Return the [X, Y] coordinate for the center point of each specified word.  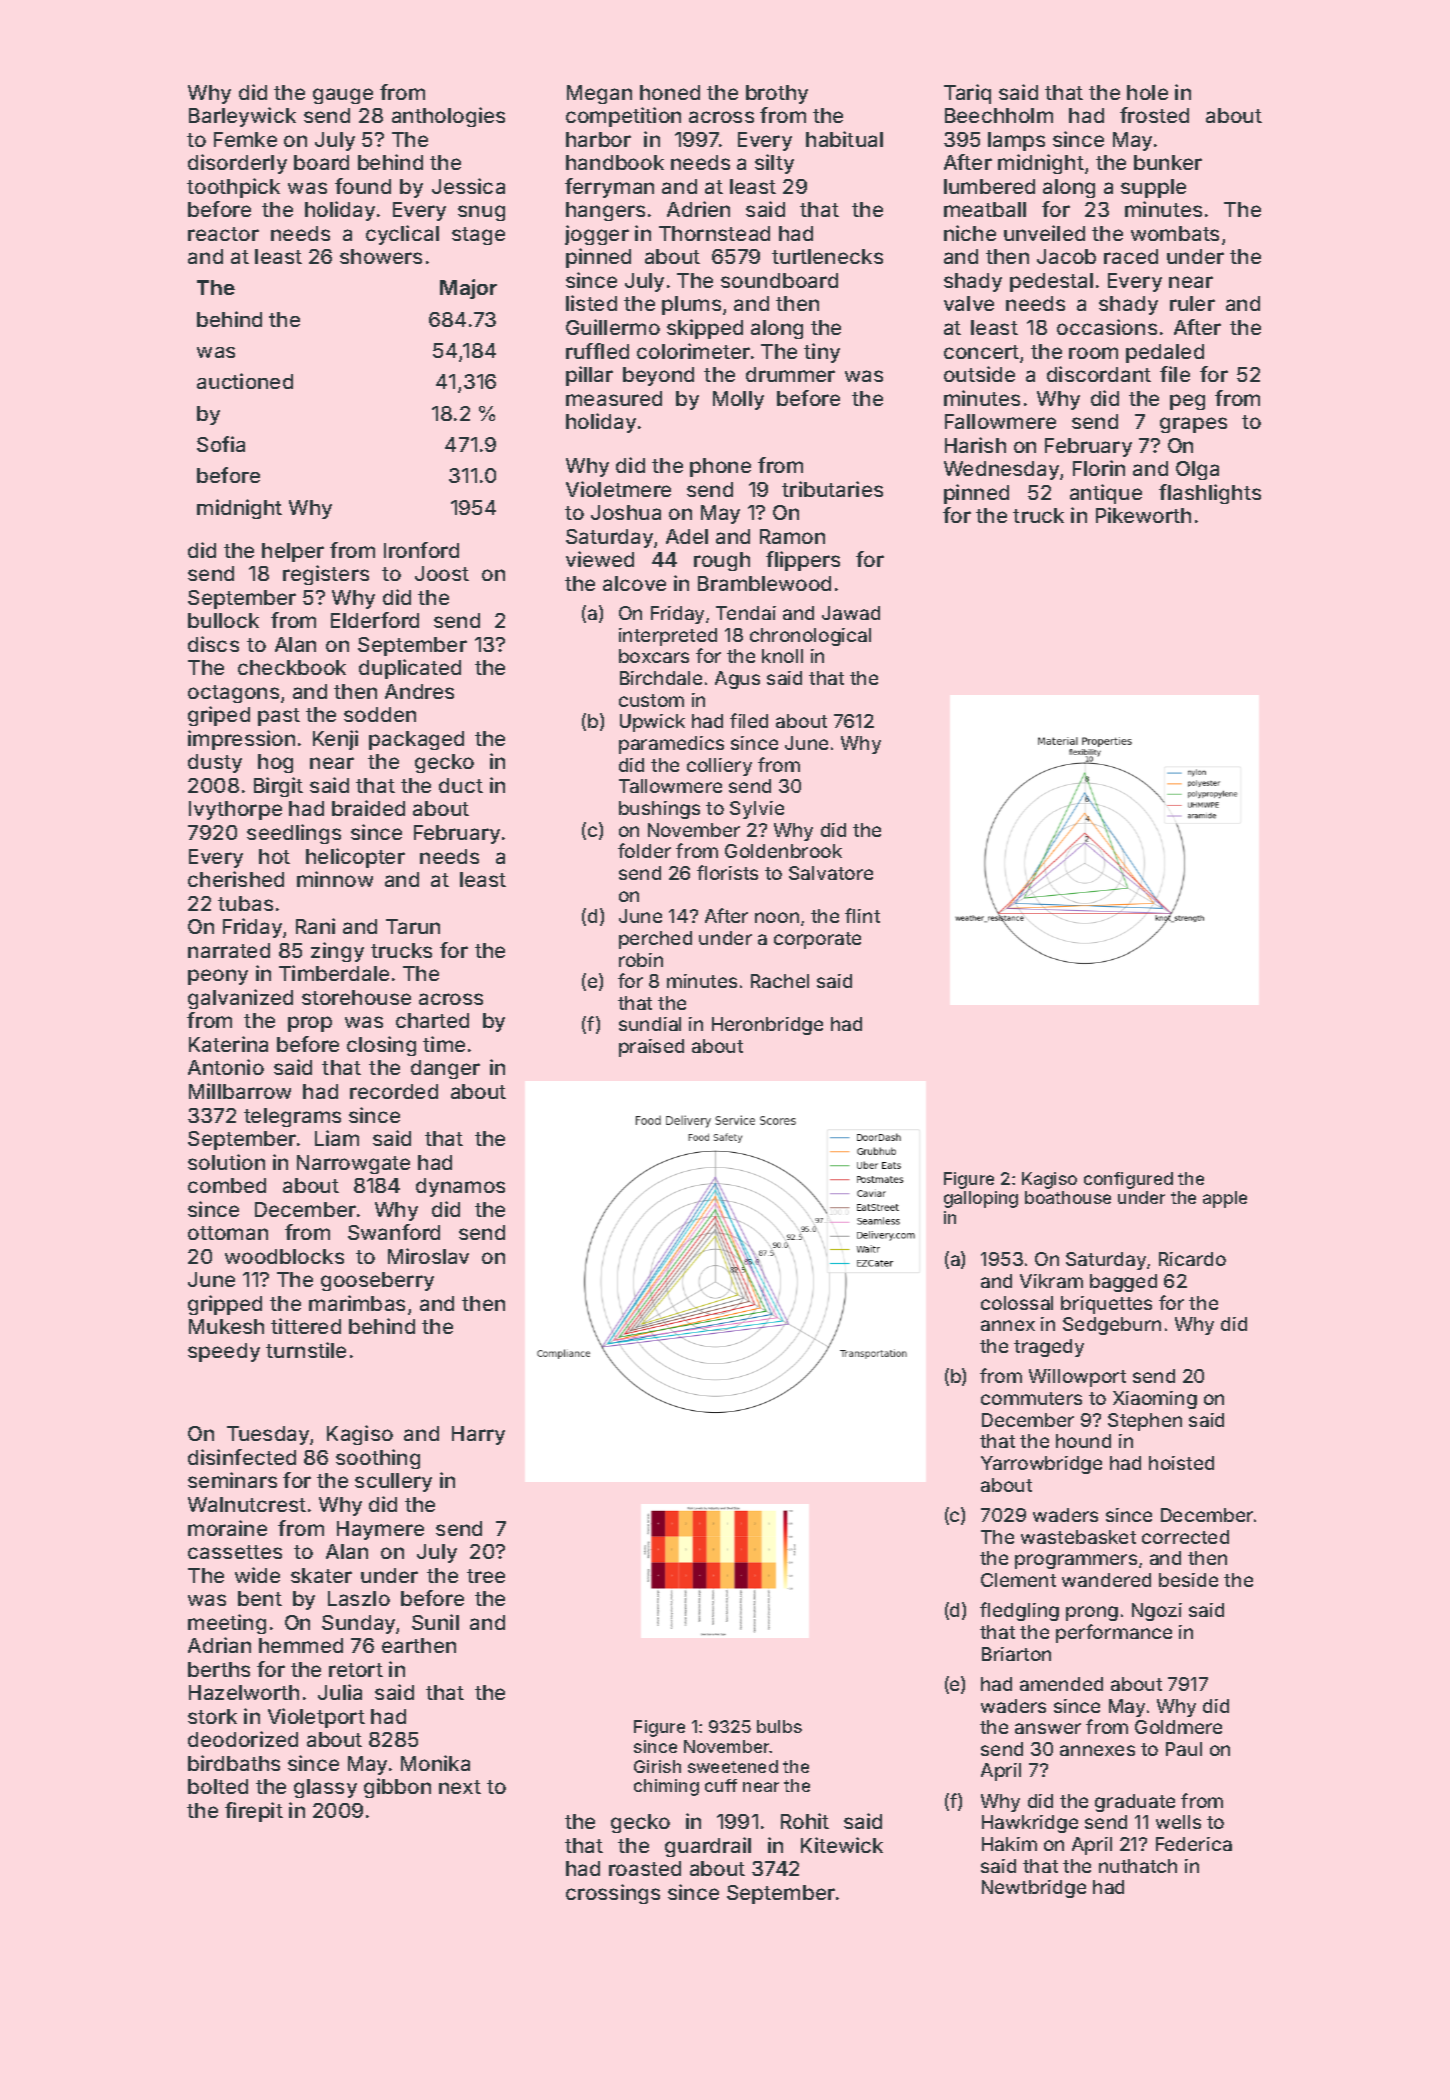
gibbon [397, 1788]
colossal [1017, 1303]
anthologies [448, 117]
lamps [1016, 141]
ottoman [228, 1233]
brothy [777, 94]
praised [651, 1048]
